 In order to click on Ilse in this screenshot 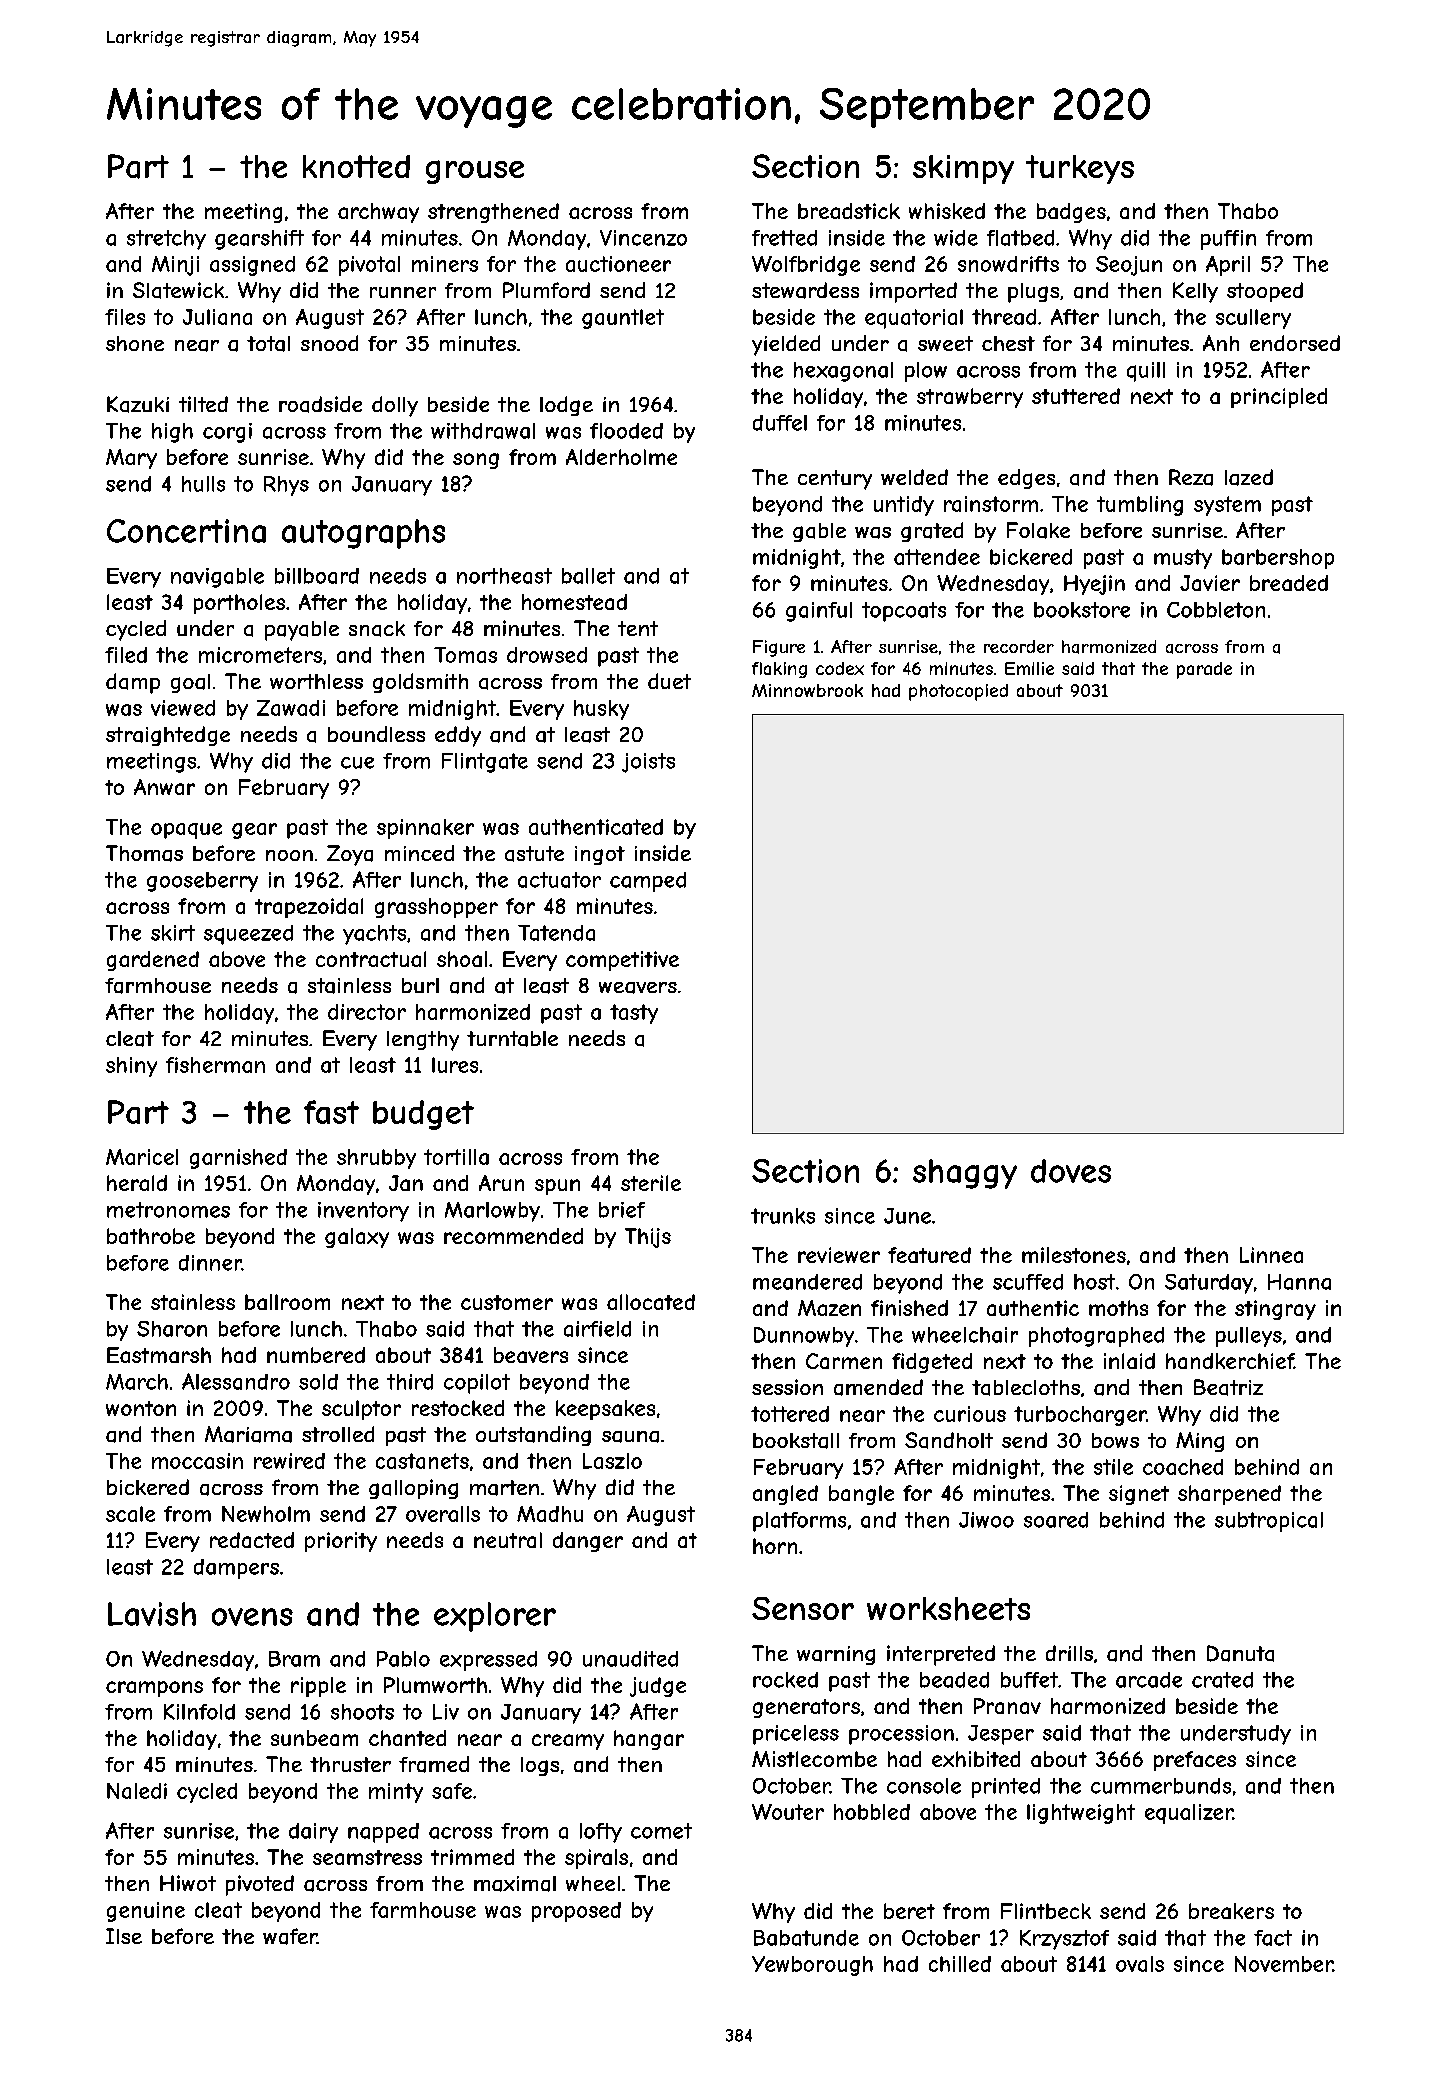, I will do `click(124, 1936)`.
